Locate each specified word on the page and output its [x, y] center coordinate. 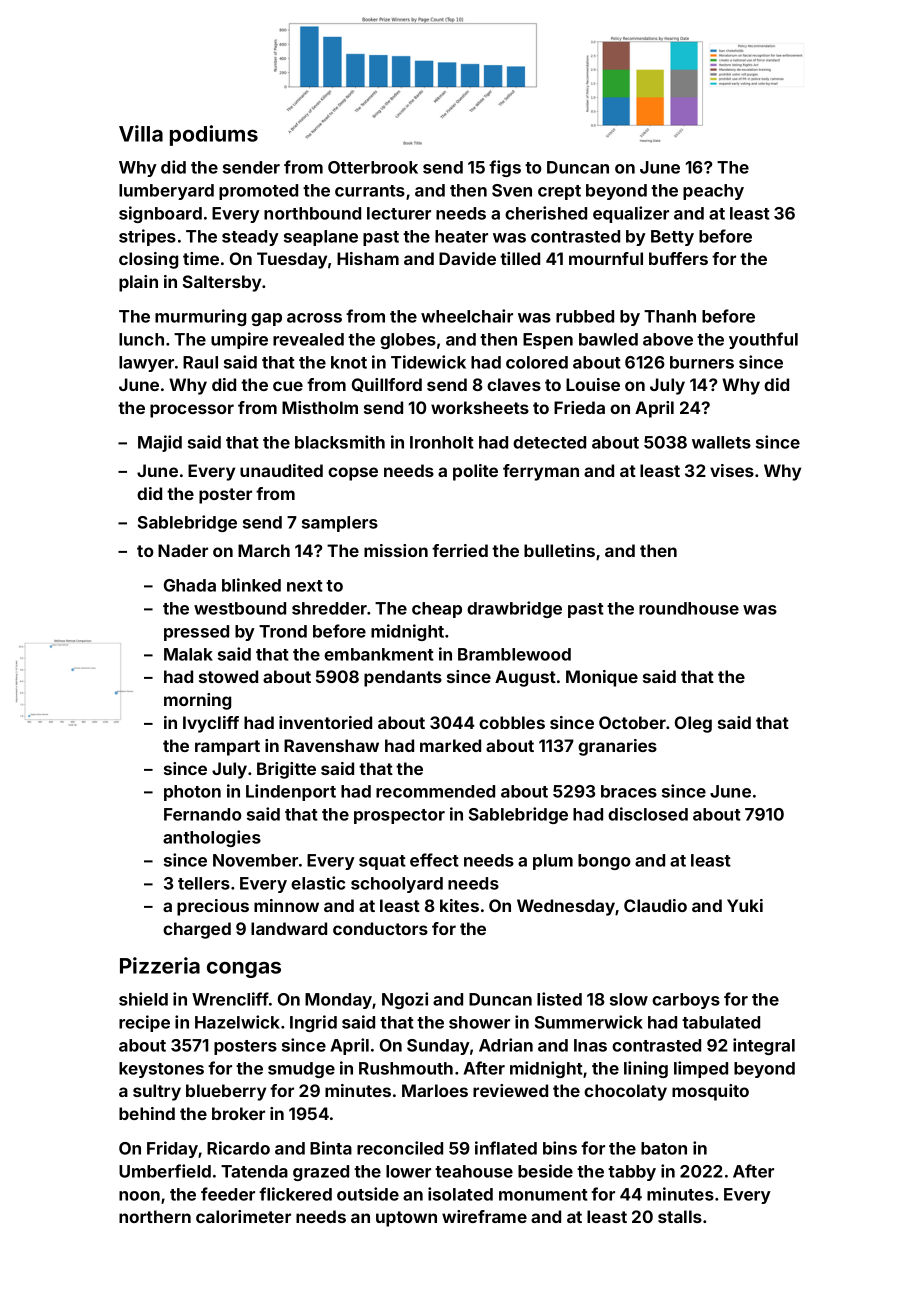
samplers [340, 524]
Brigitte [286, 770]
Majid [160, 443]
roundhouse [689, 608]
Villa [141, 133]
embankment [379, 654]
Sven [512, 190]
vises [732, 470]
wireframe [484, 1216]
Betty [672, 238]
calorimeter [243, 1216]
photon [192, 793]
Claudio [655, 905]
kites [459, 905]
